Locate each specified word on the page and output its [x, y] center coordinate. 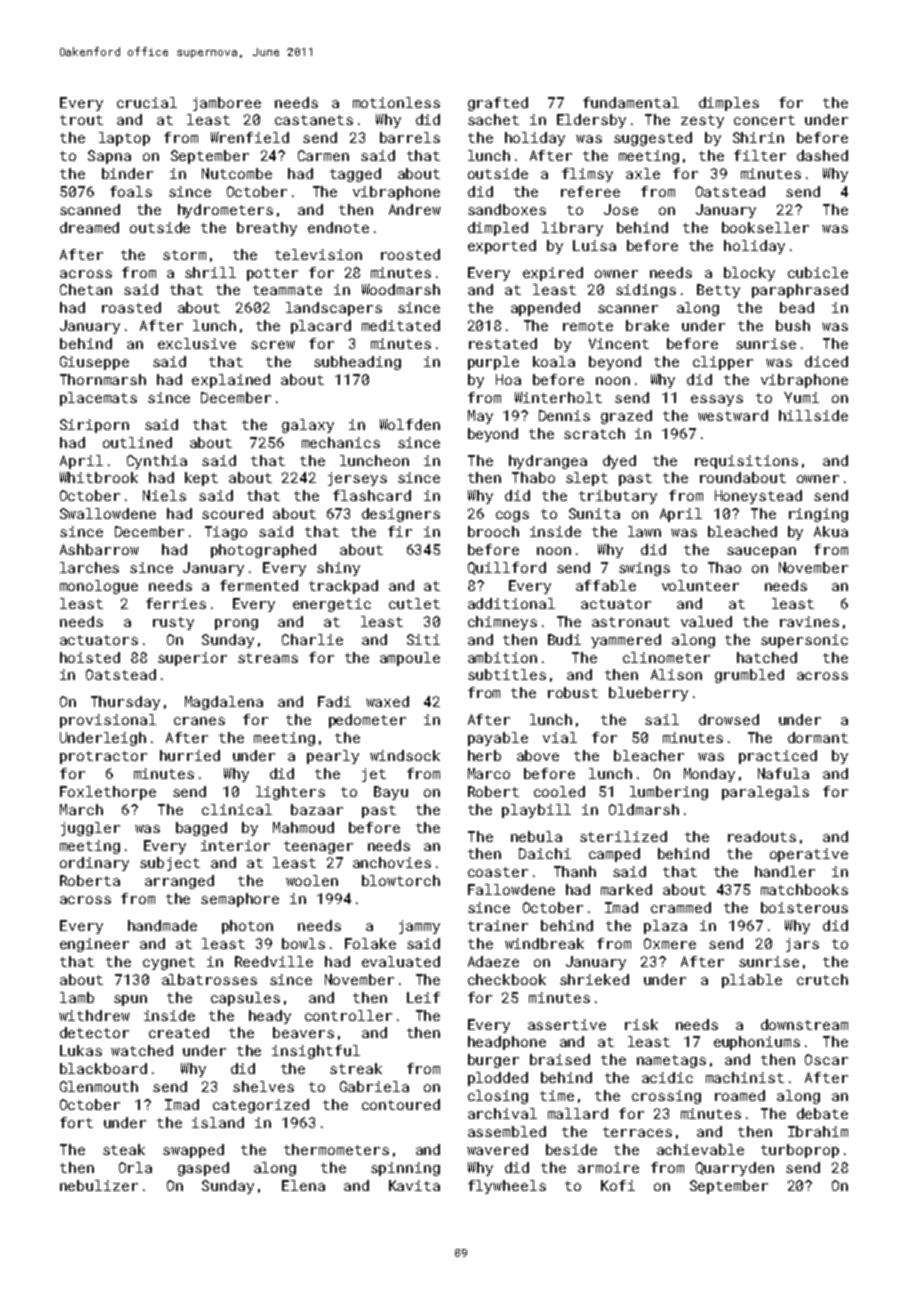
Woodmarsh [401, 289]
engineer [94, 945]
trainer [498, 925]
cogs [512, 516]
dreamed [89, 227]
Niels [164, 495]
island [218, 1122]
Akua [831, 531]
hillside [813, 415]
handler [785, 871]
